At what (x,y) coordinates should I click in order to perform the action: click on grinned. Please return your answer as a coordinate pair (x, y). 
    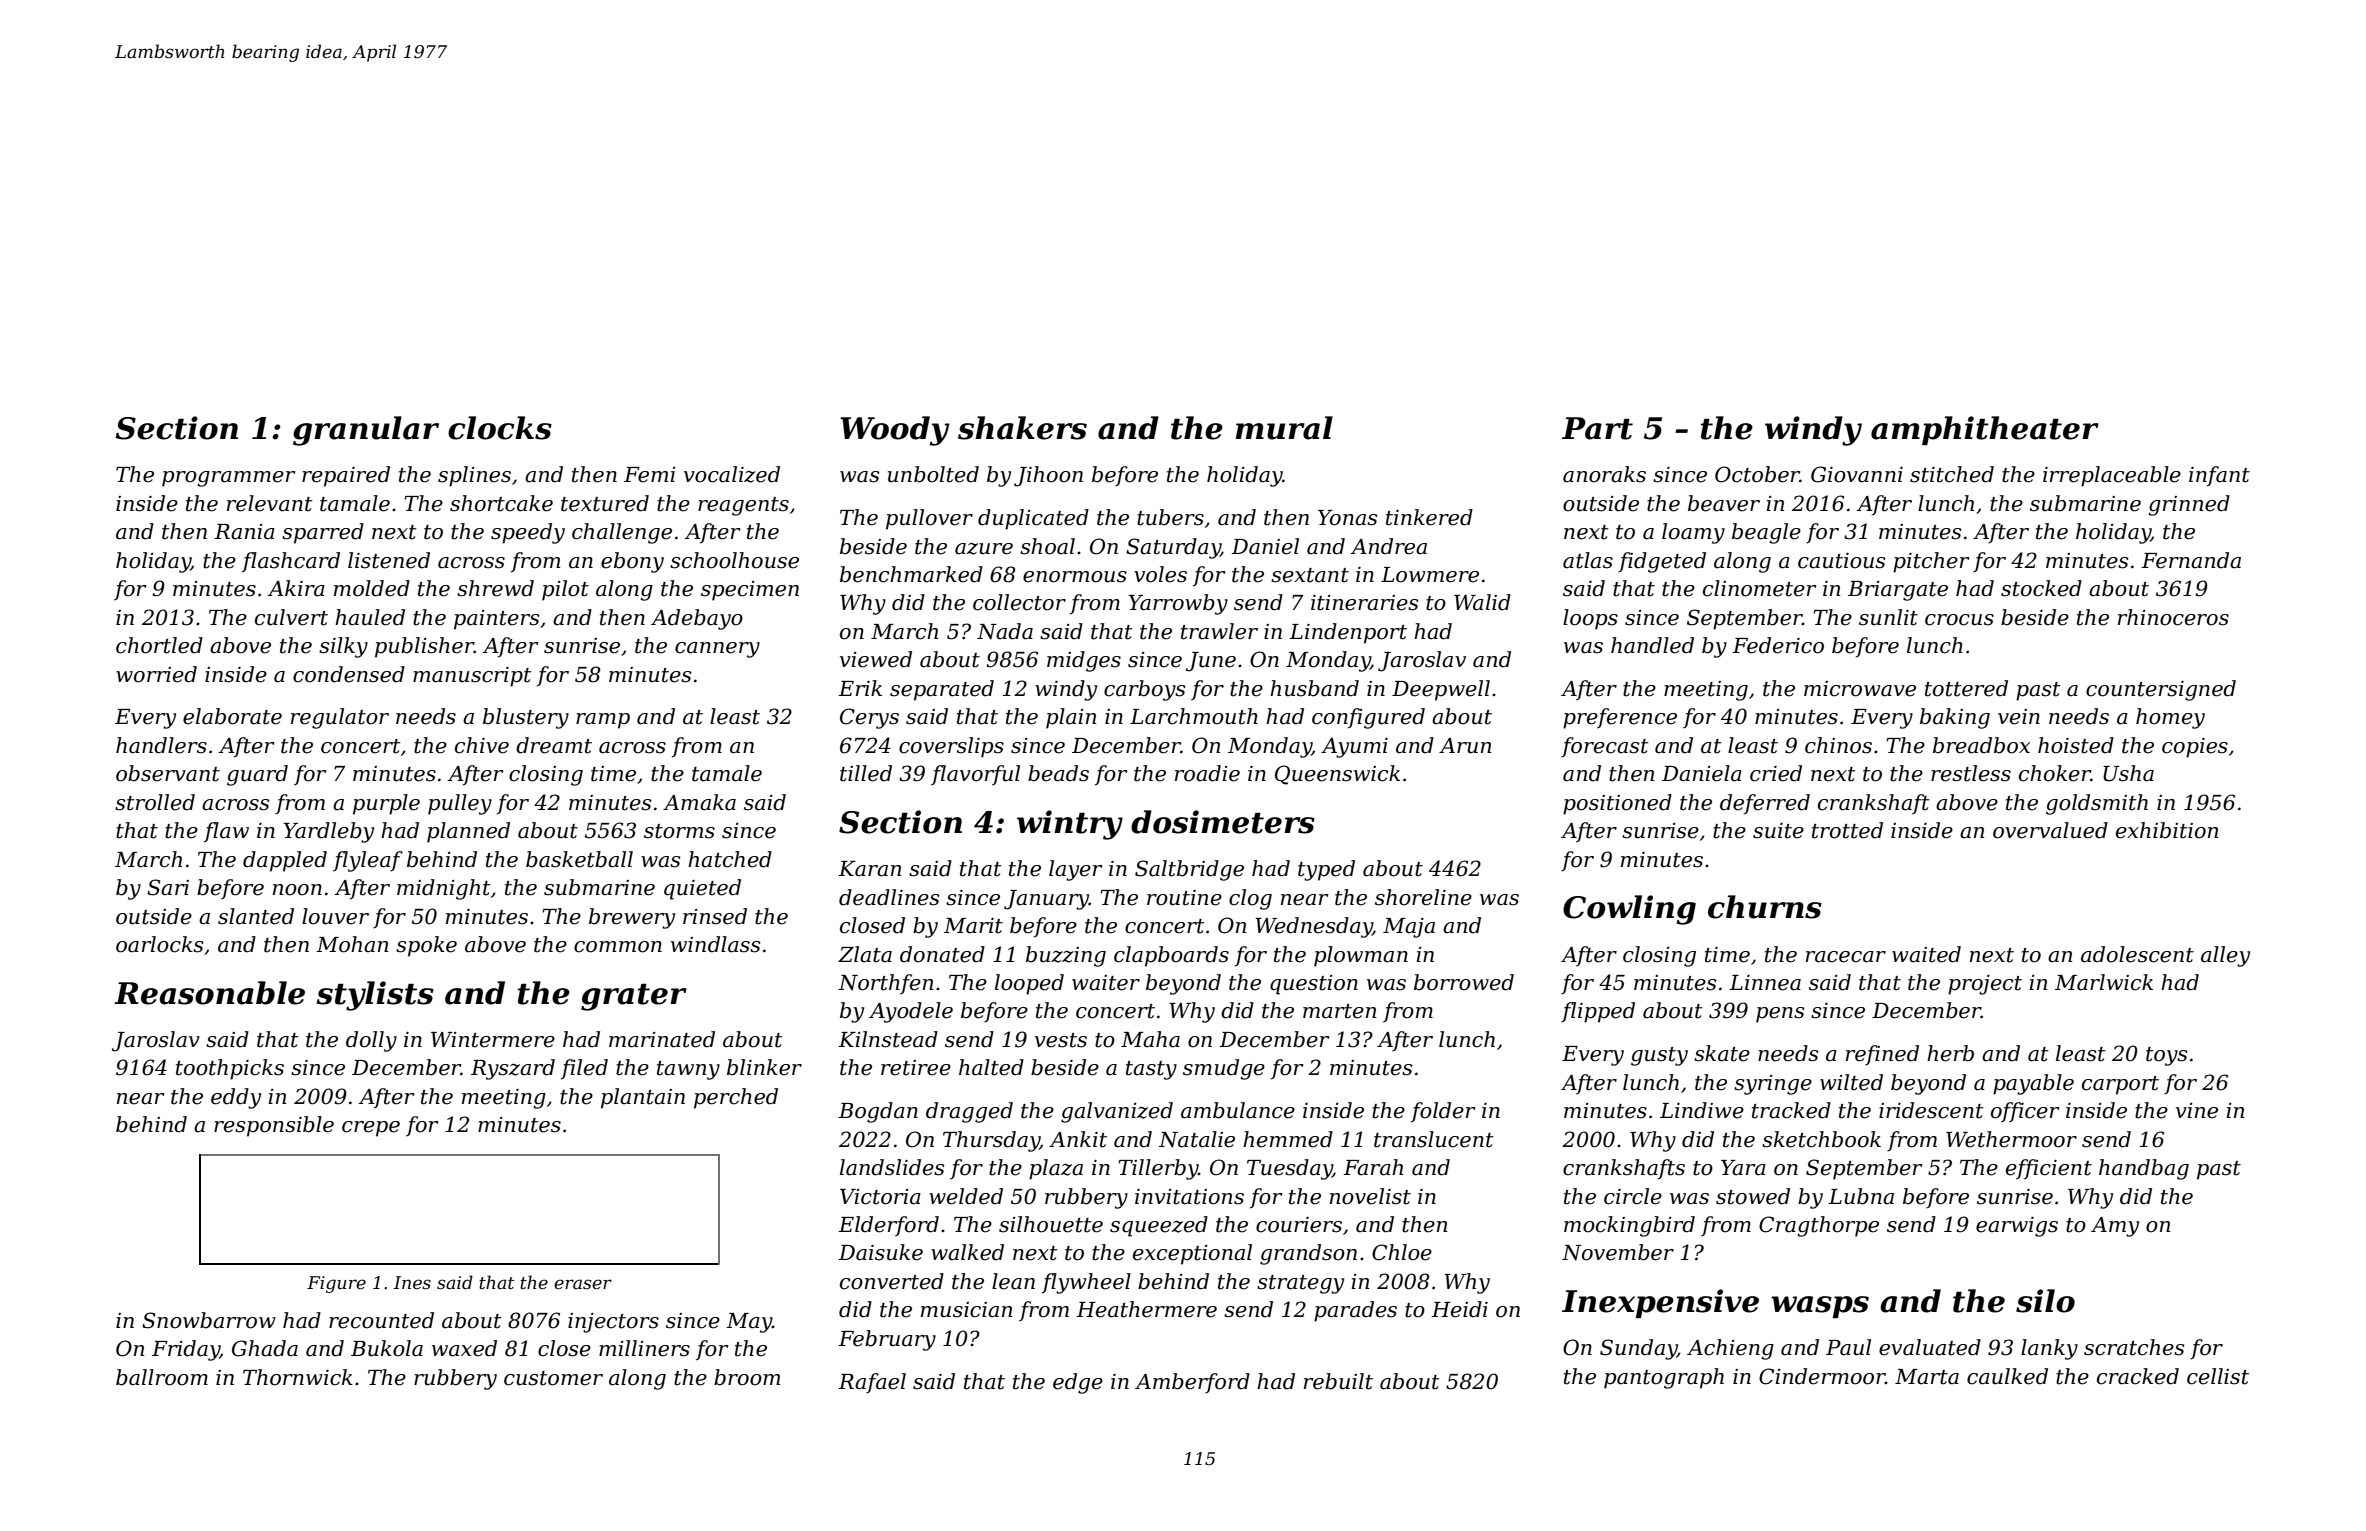
    Looking at the image, I should click on (2189, 505).
